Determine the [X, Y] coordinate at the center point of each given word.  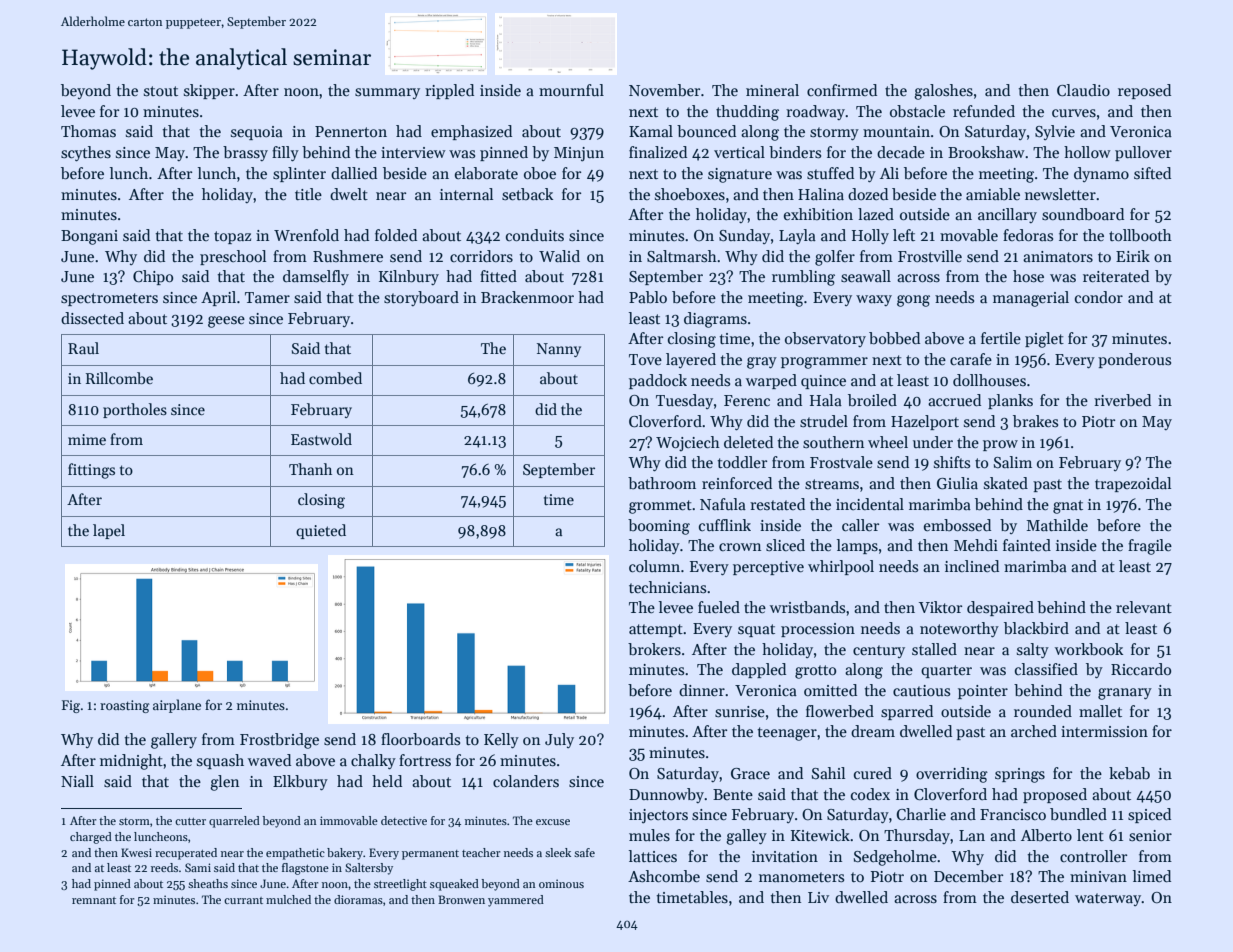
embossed [957, 525]
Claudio [1083, 90]
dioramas [358, 899]
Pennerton [351, 131]
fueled [719, 607]
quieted [321, 531]
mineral [772, 90]
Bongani [89, 237]
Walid [559, 256]
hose [1028, 276]
